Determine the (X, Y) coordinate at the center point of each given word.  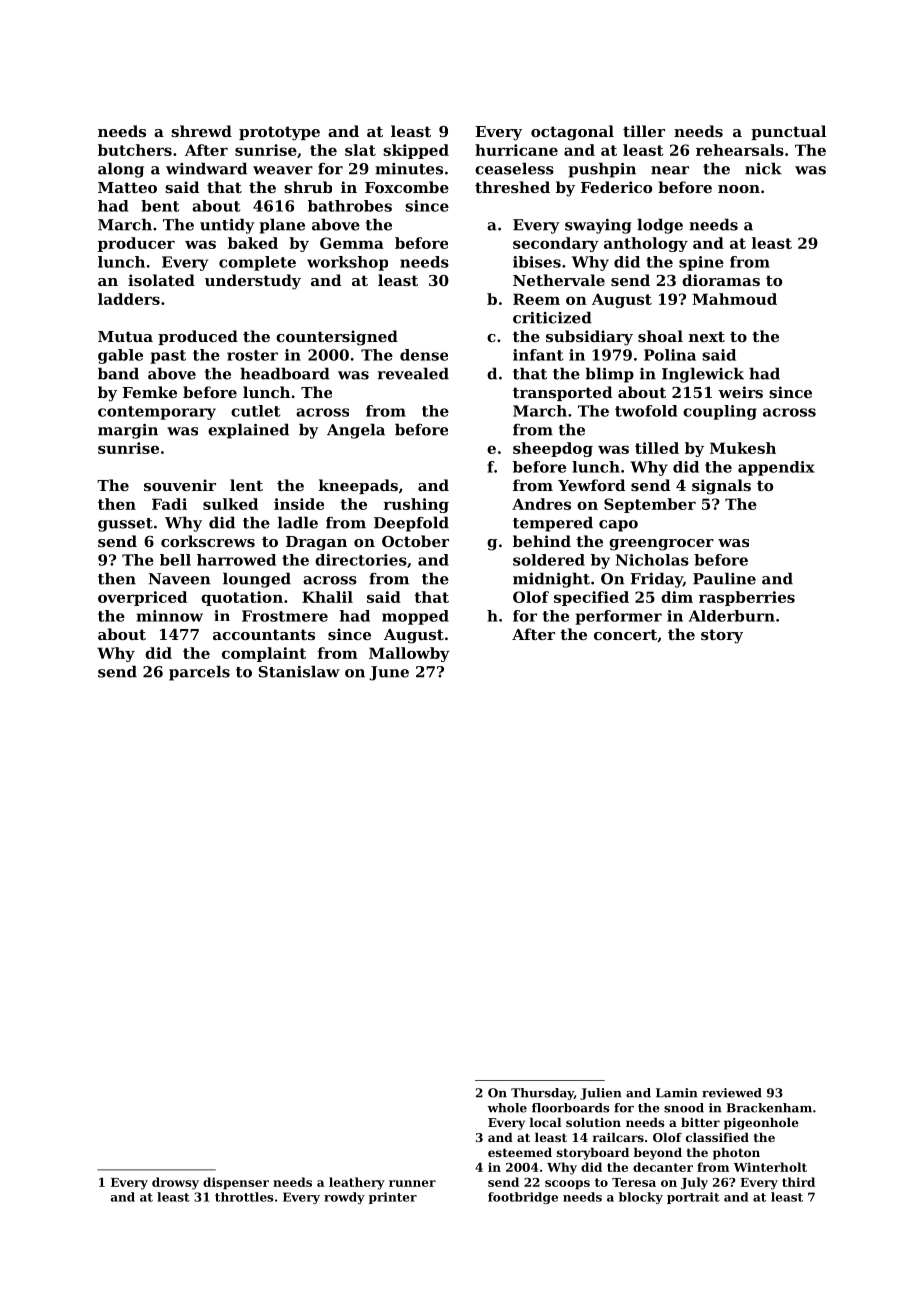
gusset (125, 525)
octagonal (572, 133)
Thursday (542, 1094)
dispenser (236, 1183)
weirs (740, 392)
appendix (776, 468)
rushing (416, 505)
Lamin (676, 1093)
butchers (135, 150)
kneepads (358, 486)
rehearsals (740, 150)
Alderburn (732, 616)
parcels (199, 673)
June (389, 673)
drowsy (175, 1183)
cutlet (255, 411)
